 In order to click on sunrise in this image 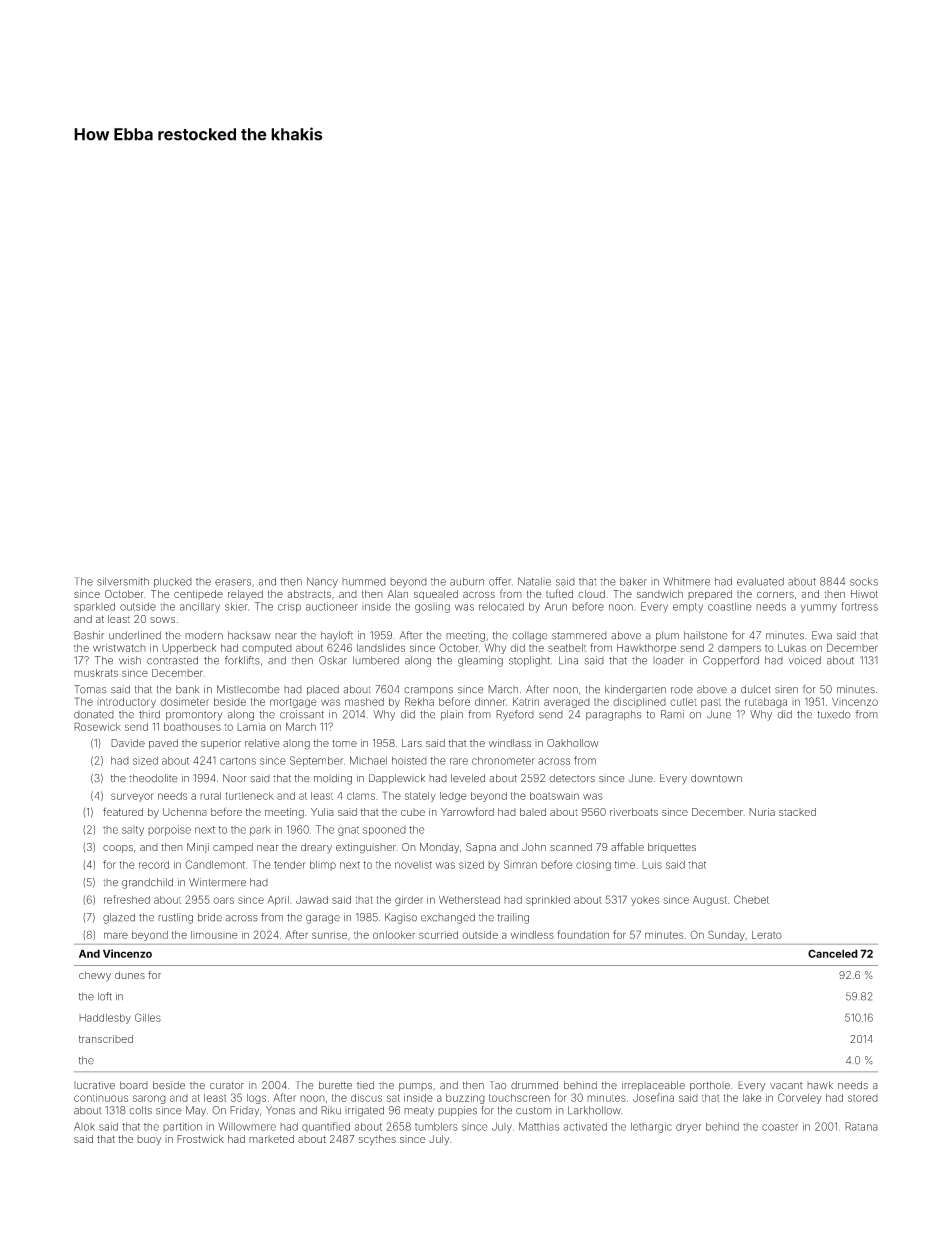, I will do `click(329, 935)`.
